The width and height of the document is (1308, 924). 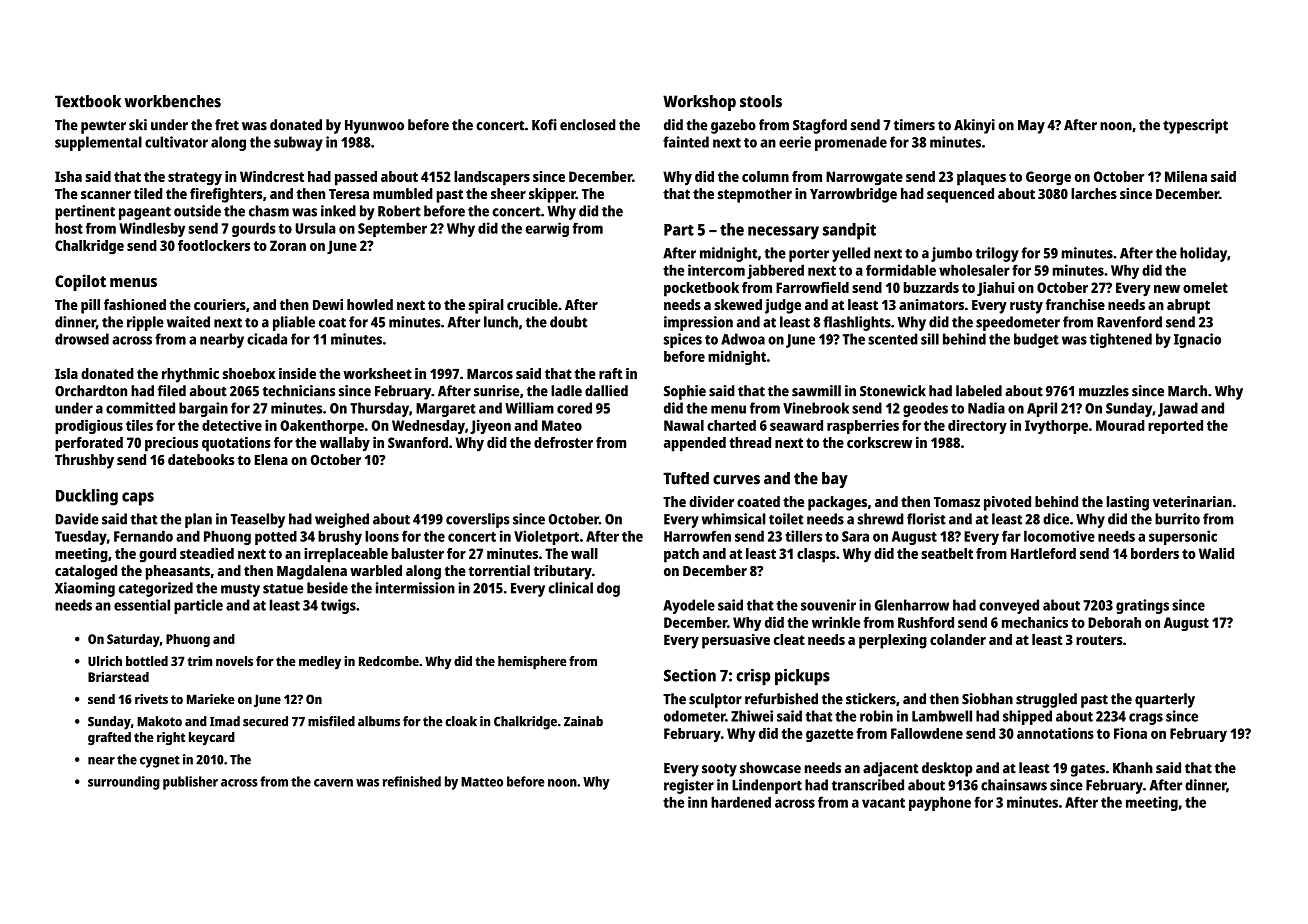 What do you see at coordinates (606, 391) in the document?
I see `dallied` at bounding box center [606, 391].
